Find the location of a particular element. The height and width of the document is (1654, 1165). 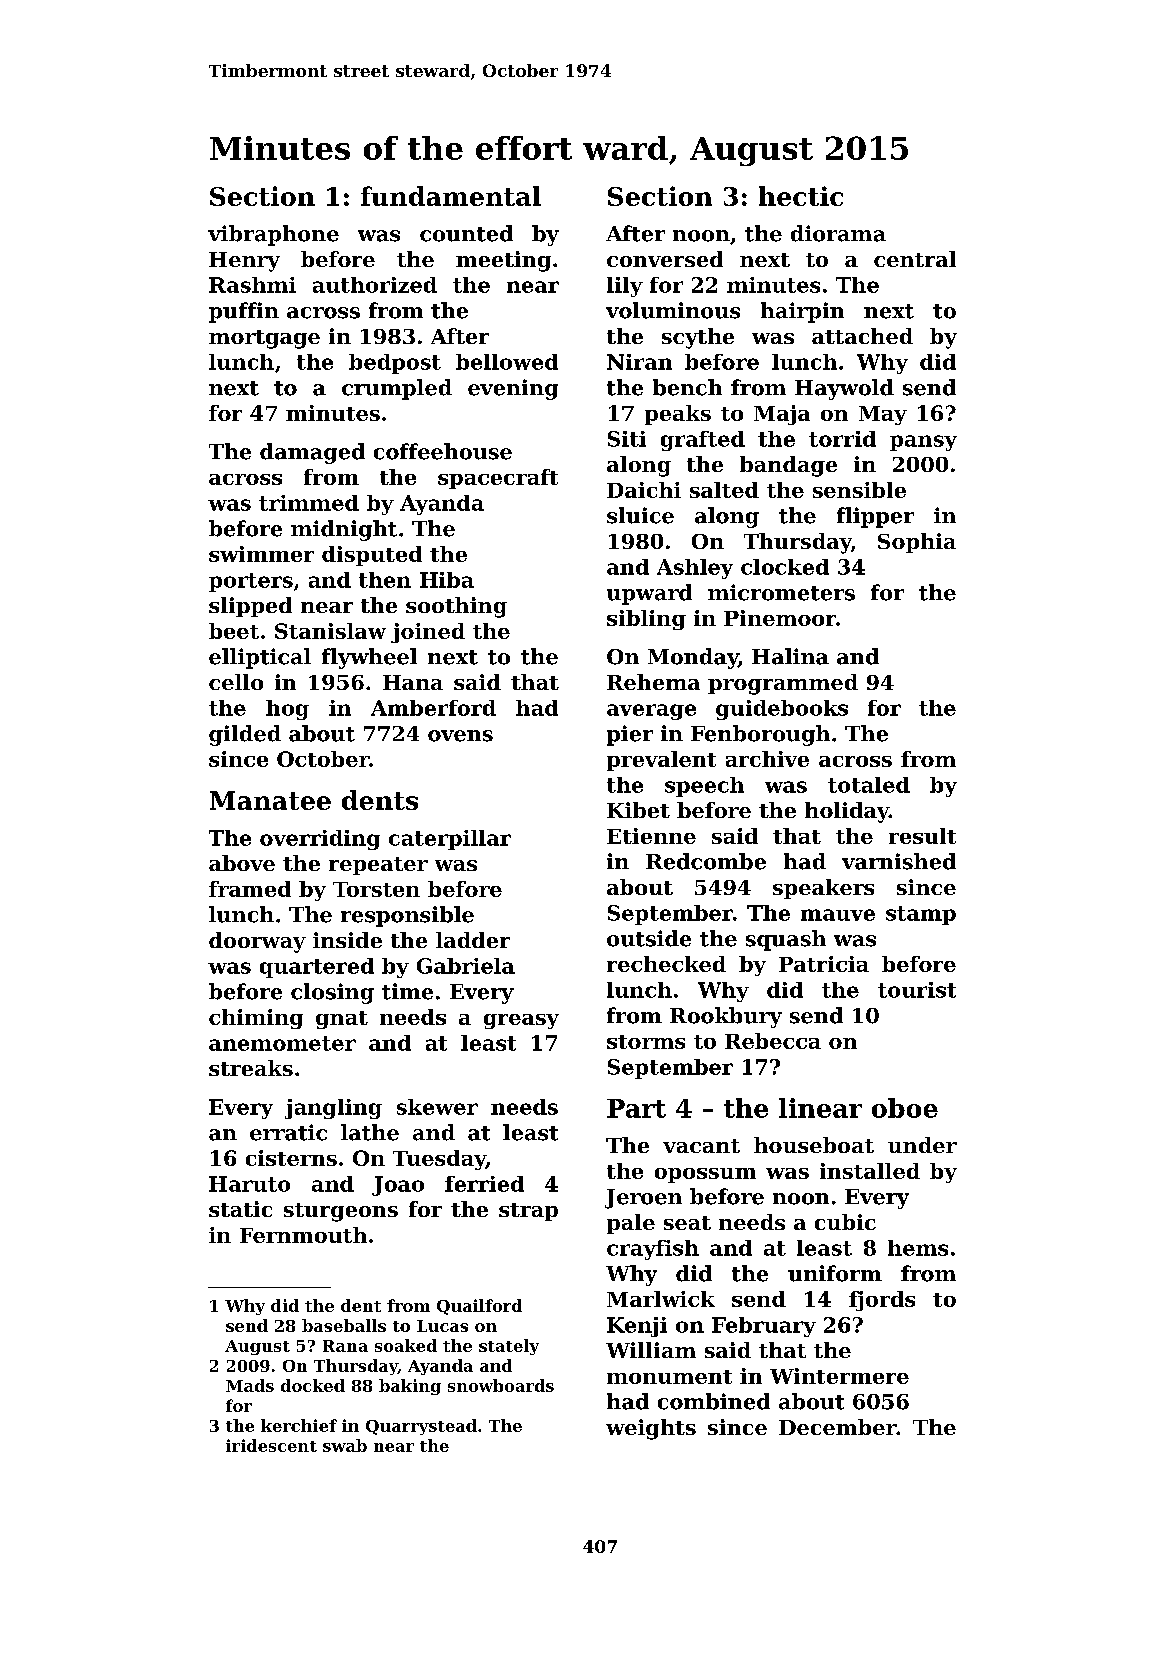

hectic is located at coordinates (801, 196).
